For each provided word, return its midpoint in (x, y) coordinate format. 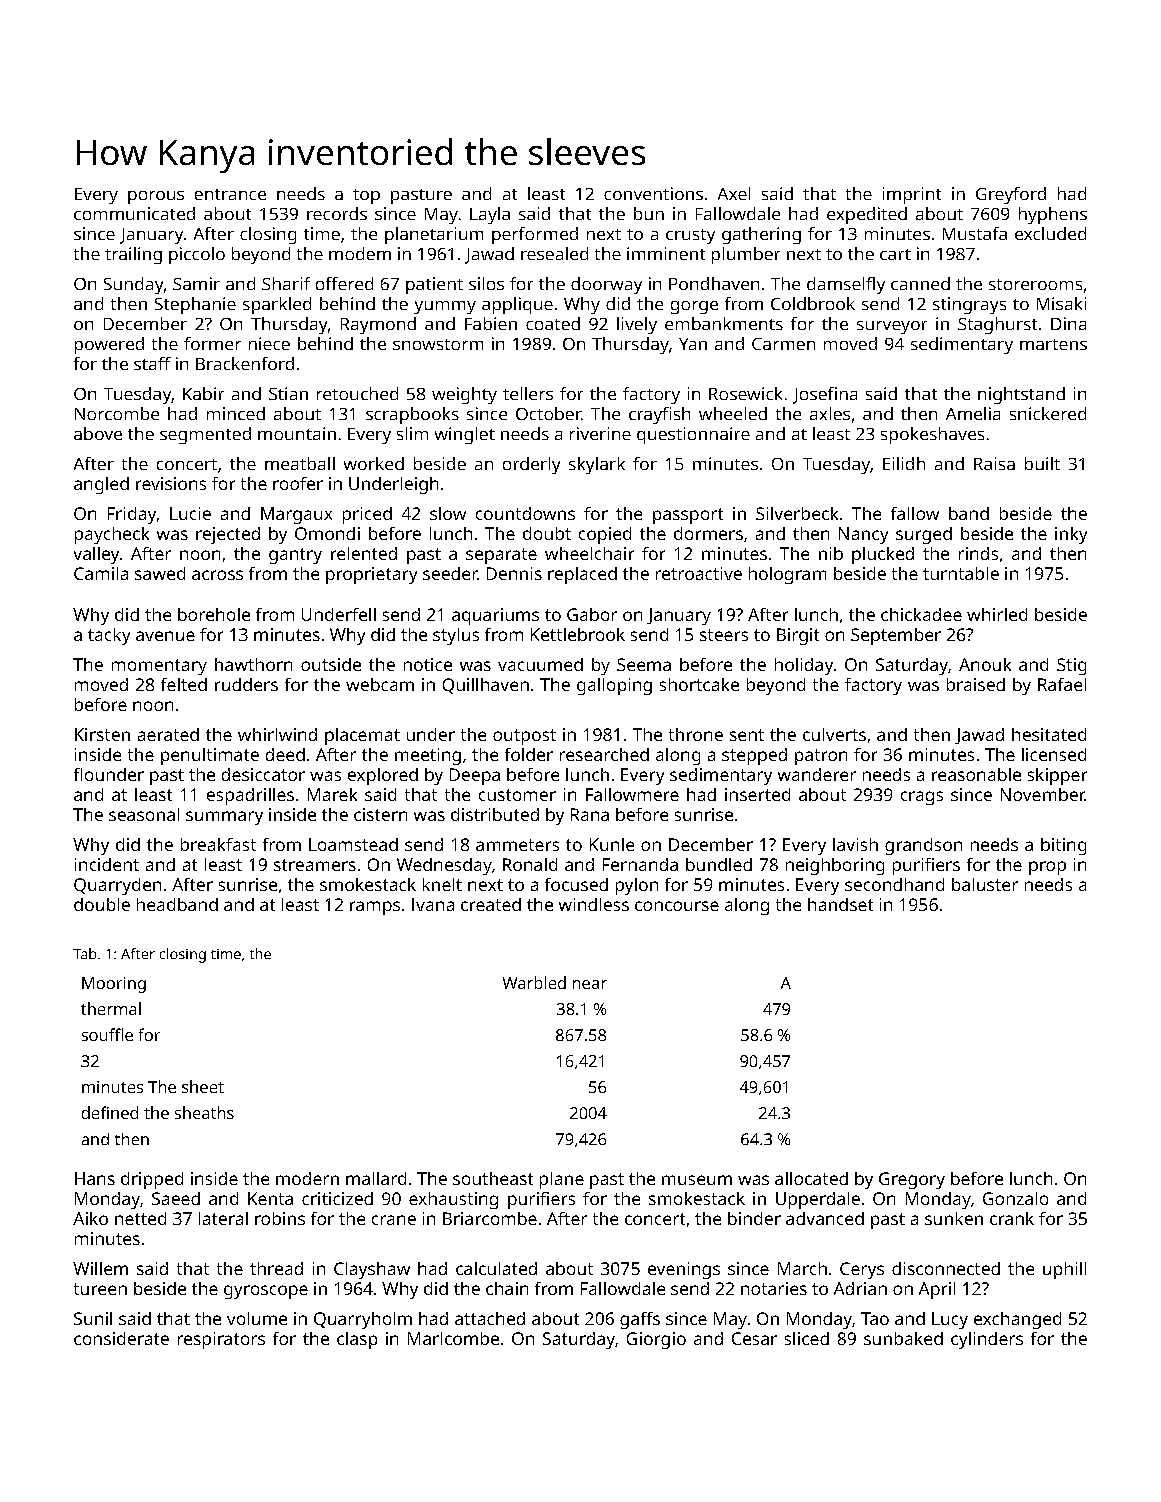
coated (553, 323)
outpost (524, 737)
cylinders (987, 1340)
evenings (684, 1270)
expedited (867, 215)
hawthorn (253, 664)
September (896, 636)
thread (276, 1268)
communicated (134, 213)
